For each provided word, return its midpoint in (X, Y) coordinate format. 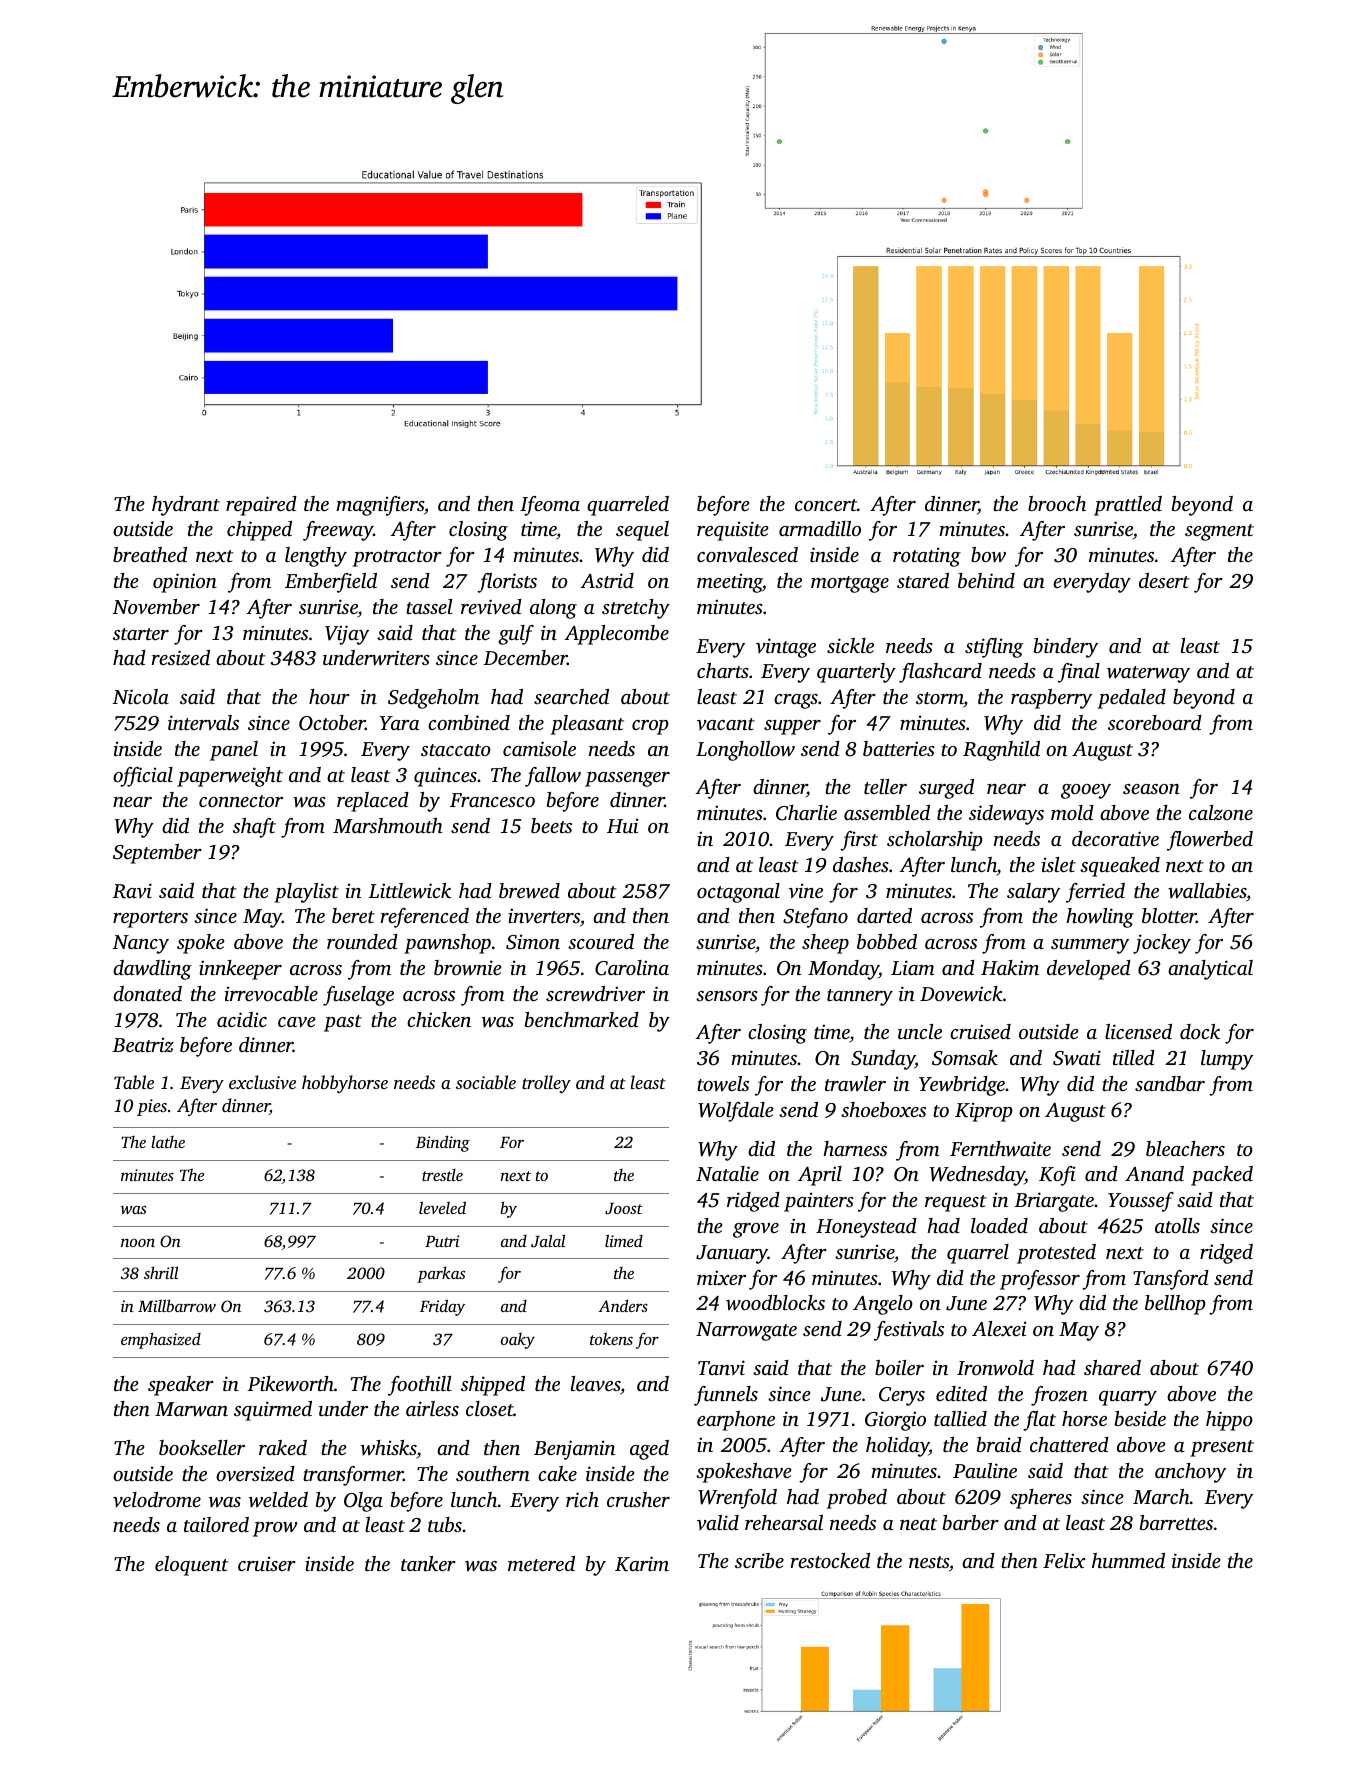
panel (234, 751)
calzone (1221, 813)
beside (1140, 1418)
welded (278, 1499)
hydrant (186, 506)
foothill (419, 1386)
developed (1089, 970)
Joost (624, 1209)
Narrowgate (746, 1331)
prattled (1128, 506)
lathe (168, 1141)
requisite (732, 531)
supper (792, 727)
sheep (825, 944)
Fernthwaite (1000, 1148)
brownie (467, 968)
